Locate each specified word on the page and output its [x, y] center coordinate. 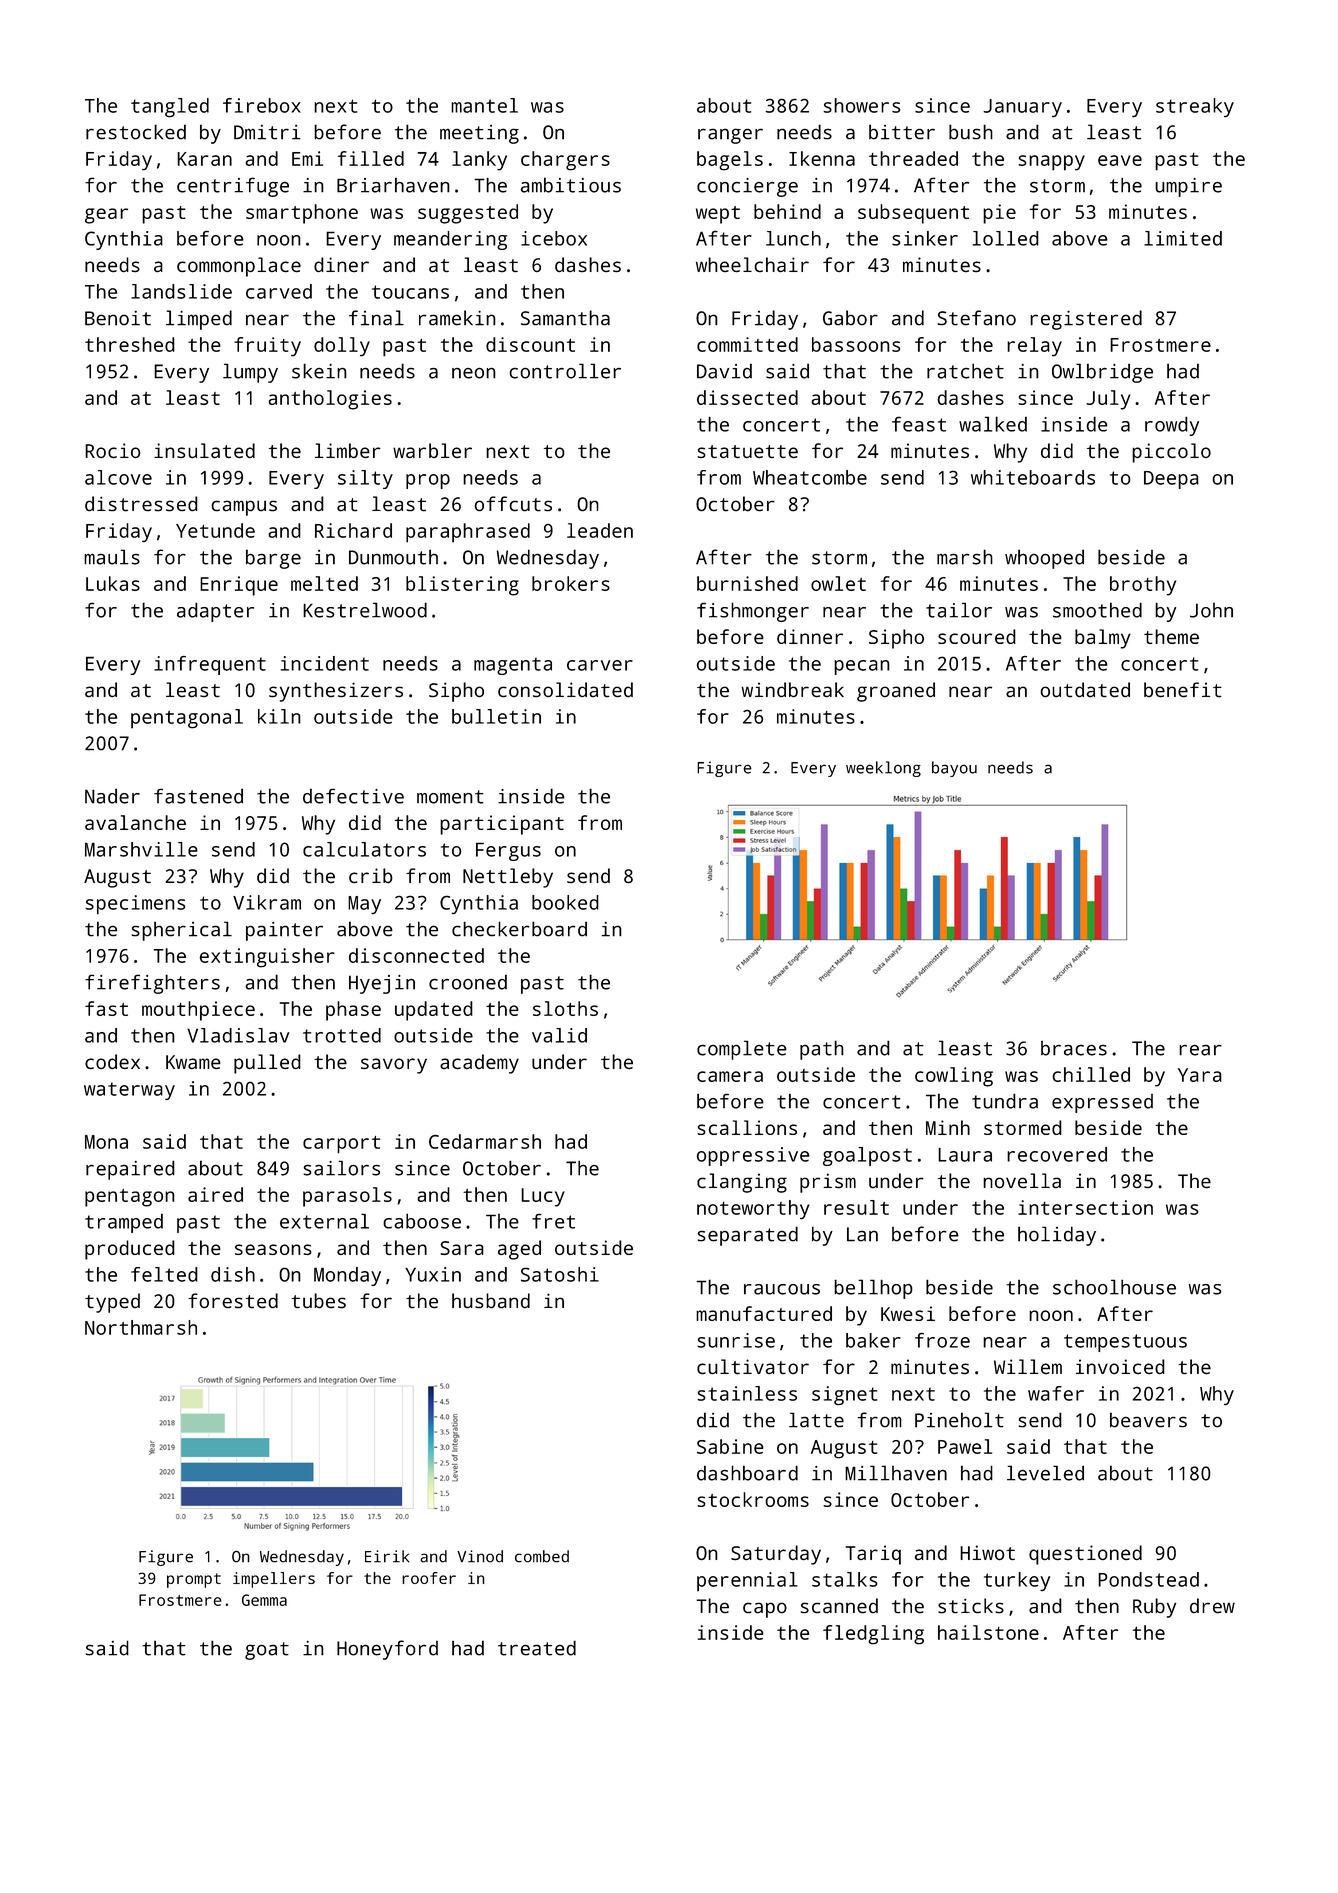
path [822, 1050]
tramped [124, 1223]
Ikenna [822, 158]
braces [1074, 1048]
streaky [1195, 107]
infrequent [210, 665]
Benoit [118, 318]
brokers [571, 583]
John [1211, 610]
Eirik [387, 1556]
